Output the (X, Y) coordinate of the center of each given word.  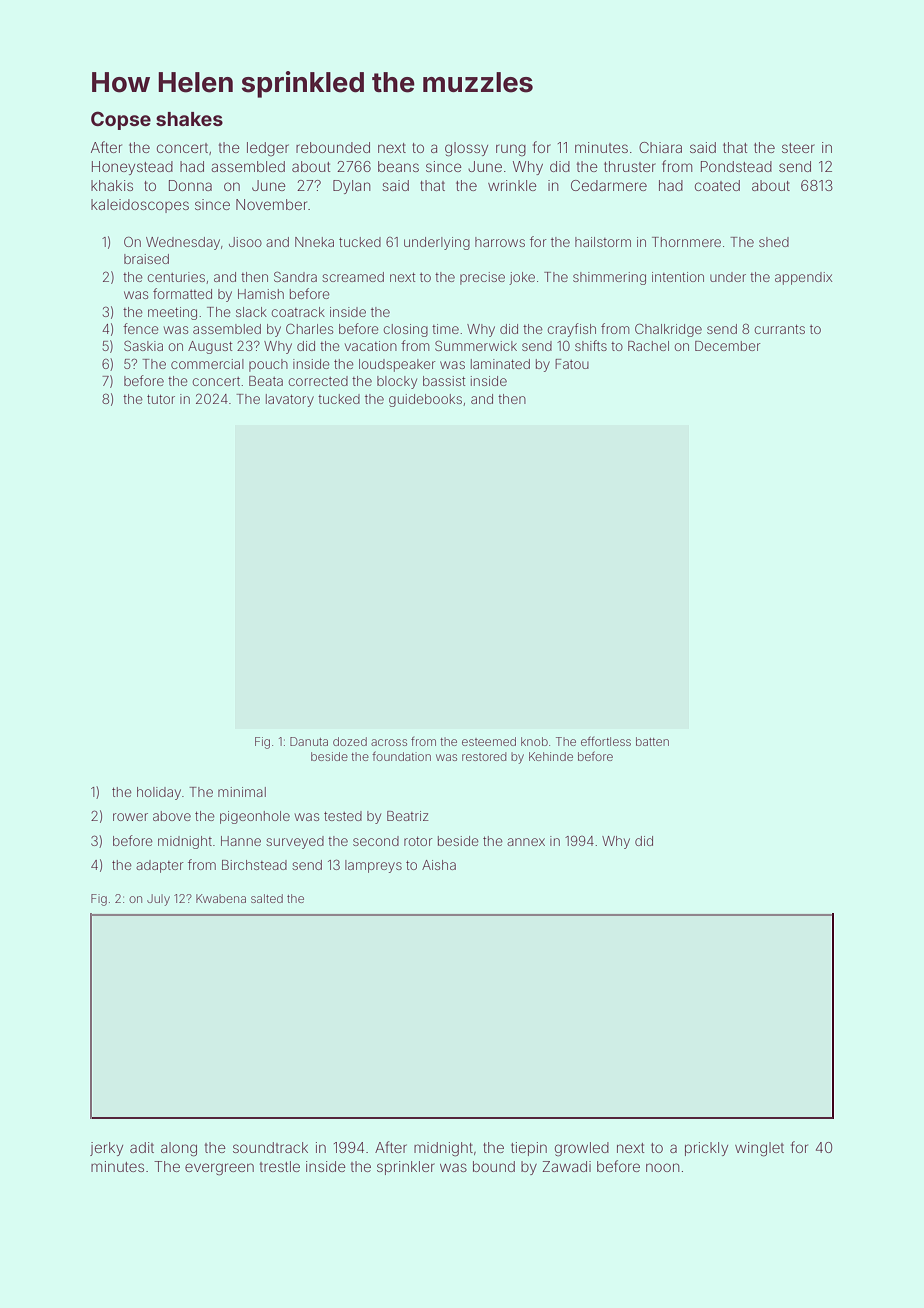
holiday (159, 793)
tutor (161, 399)
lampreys (373, 866)
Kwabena (221, 898)
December (728, 346)
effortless (606, 741)
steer (798, 148)
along (179, 1149)
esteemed (489, 741)
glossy (466, 149)
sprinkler (406, 1168)
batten (652, 741)
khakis (112, 185)
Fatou (572, 364)
